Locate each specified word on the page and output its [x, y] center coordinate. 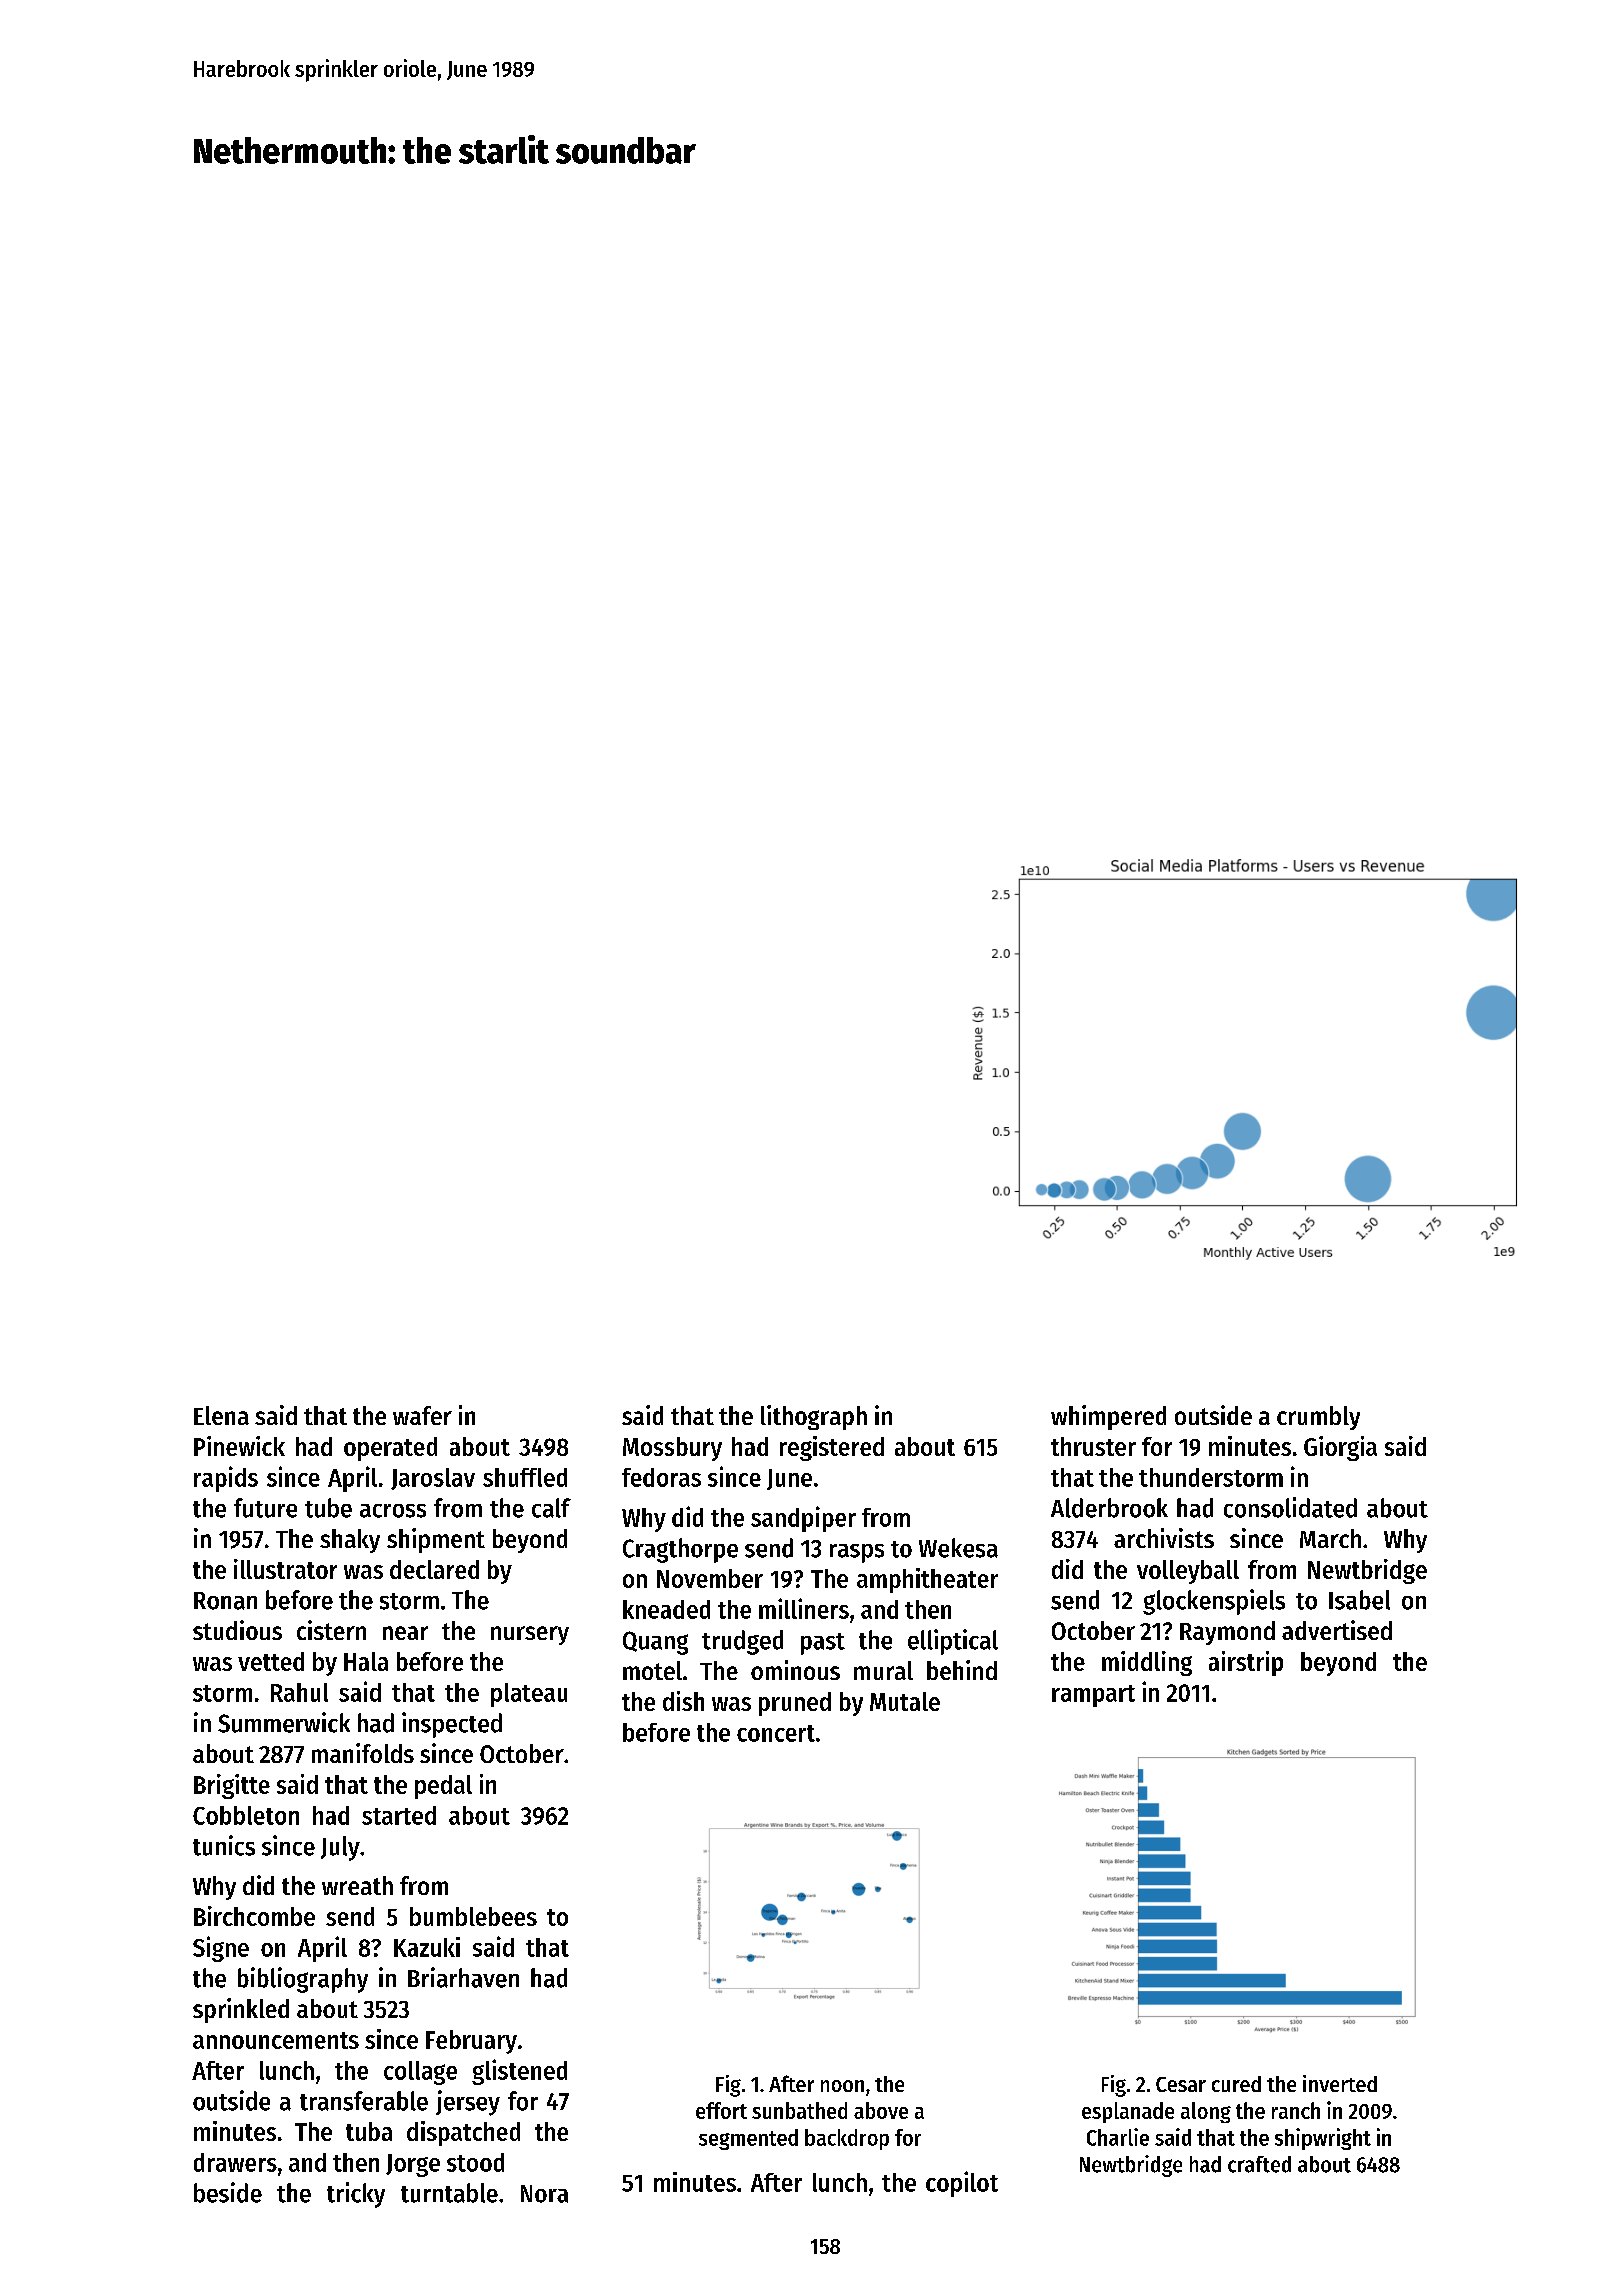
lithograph [814, 1417]
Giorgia [1340, 1448]
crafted [1259, 2164]
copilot [962, 2184]
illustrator [285, 1569]
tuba [369, 2131]
